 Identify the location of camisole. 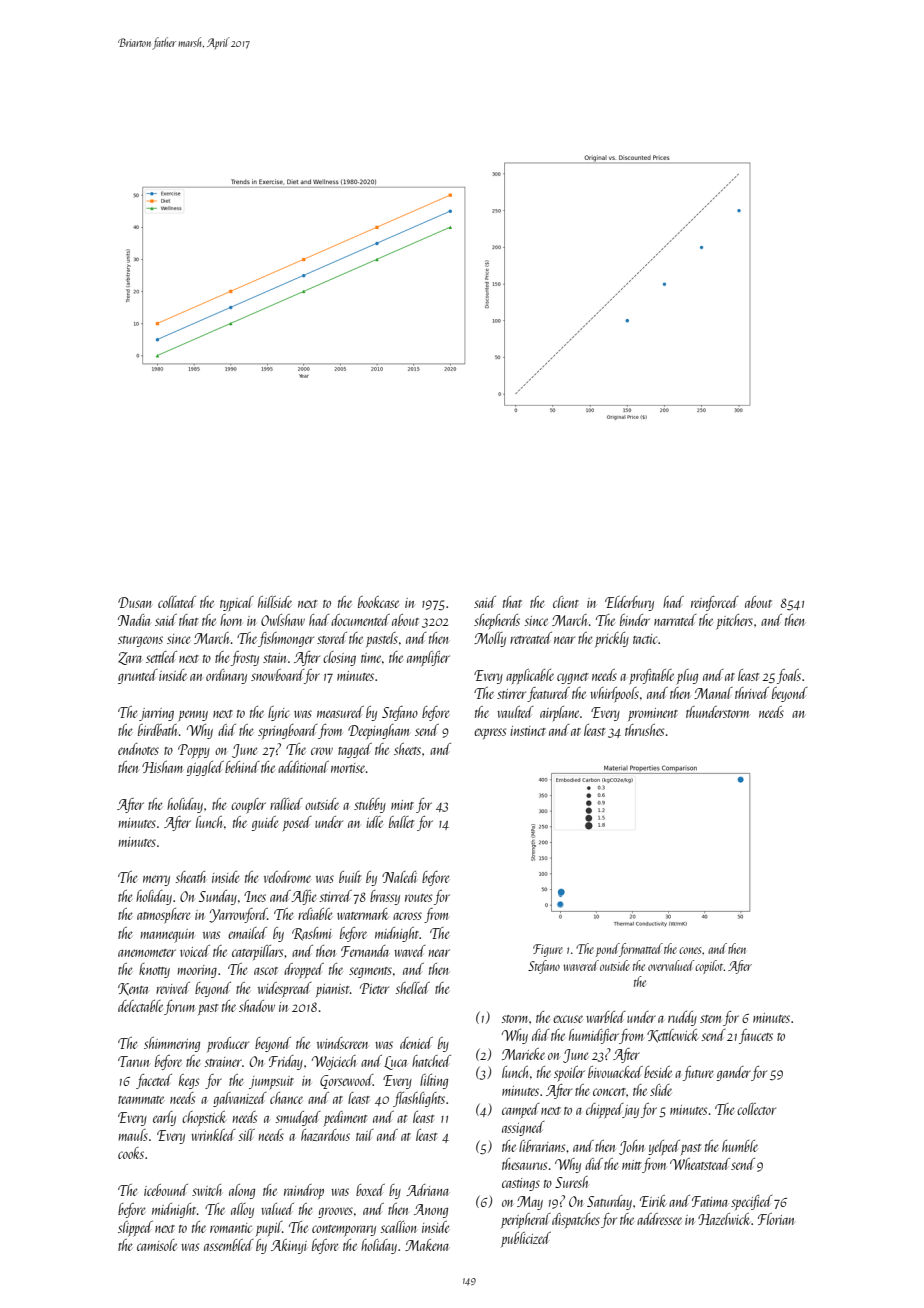
(157, 1245).
